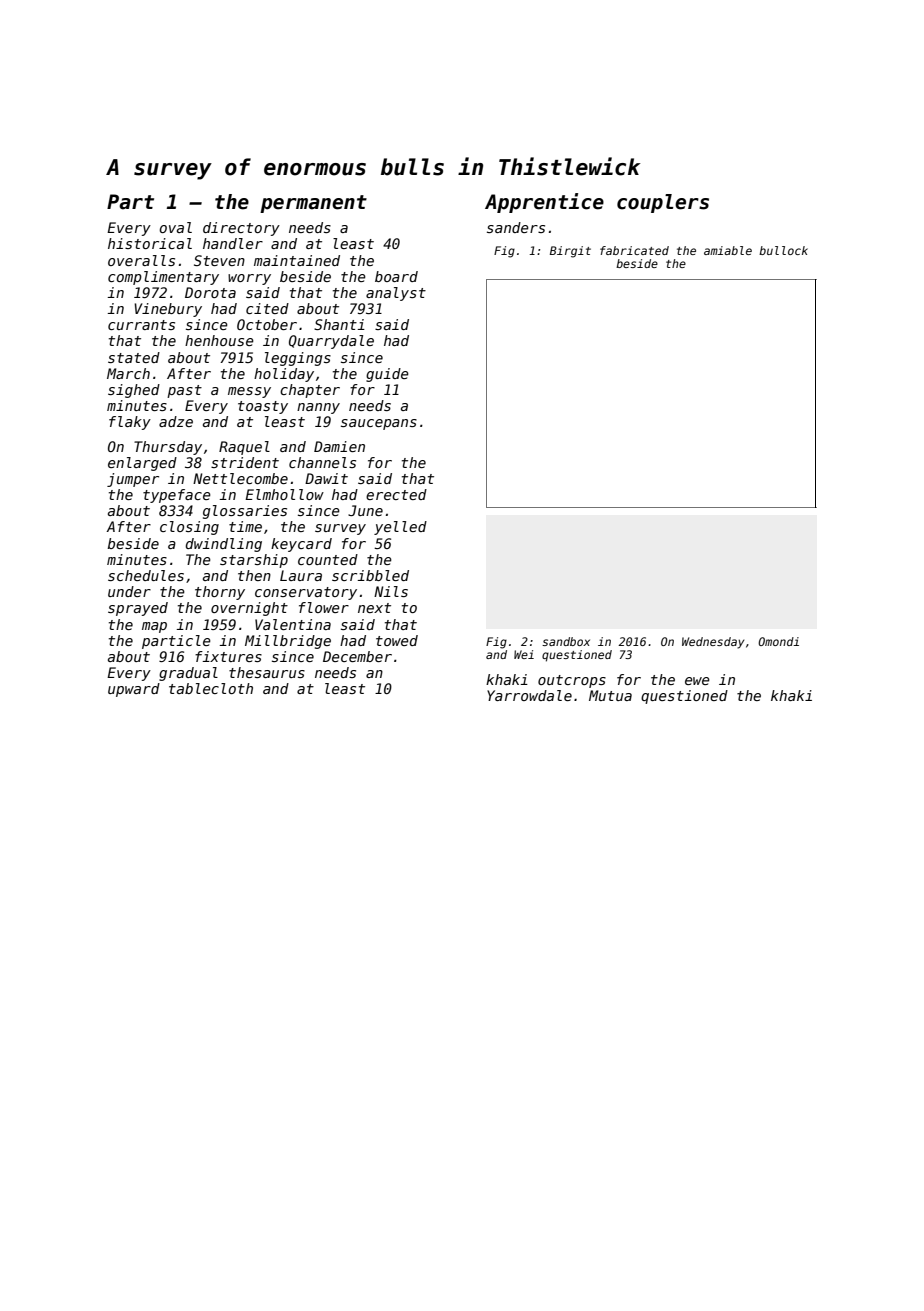  I want to click on couplers, so click(663, 203).
